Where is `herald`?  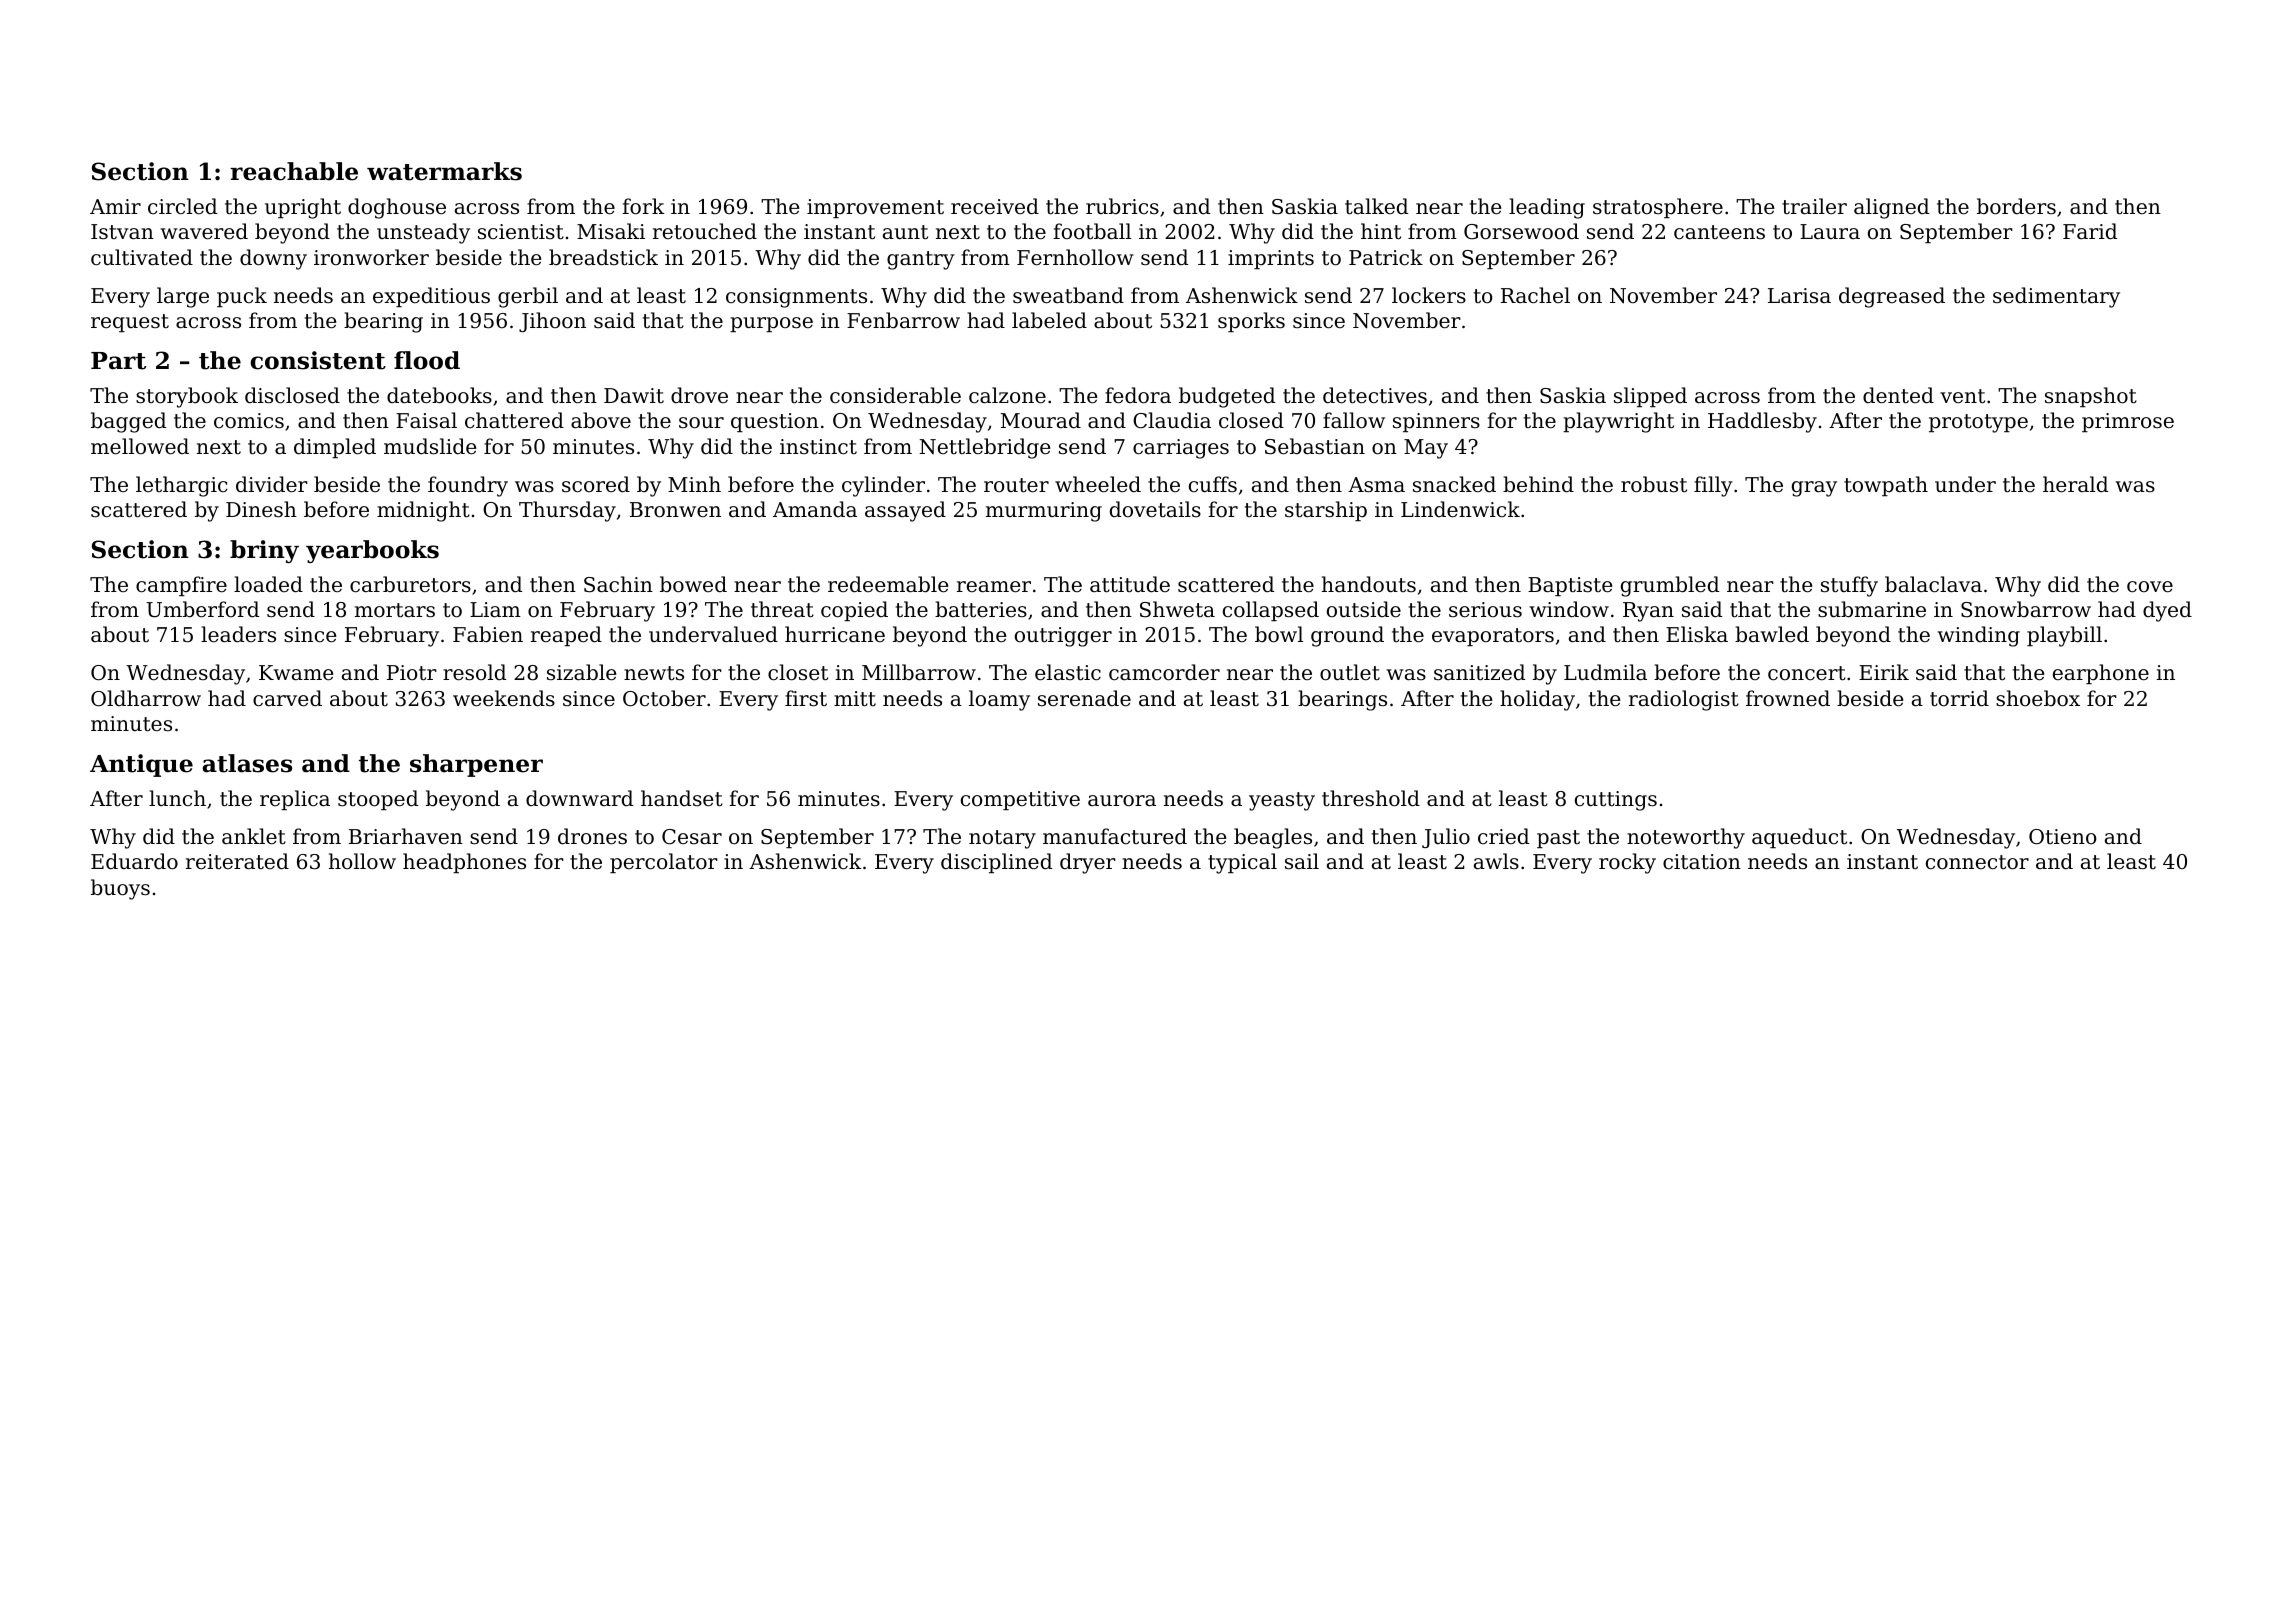
herald is located at coordinates (2075, 484).
